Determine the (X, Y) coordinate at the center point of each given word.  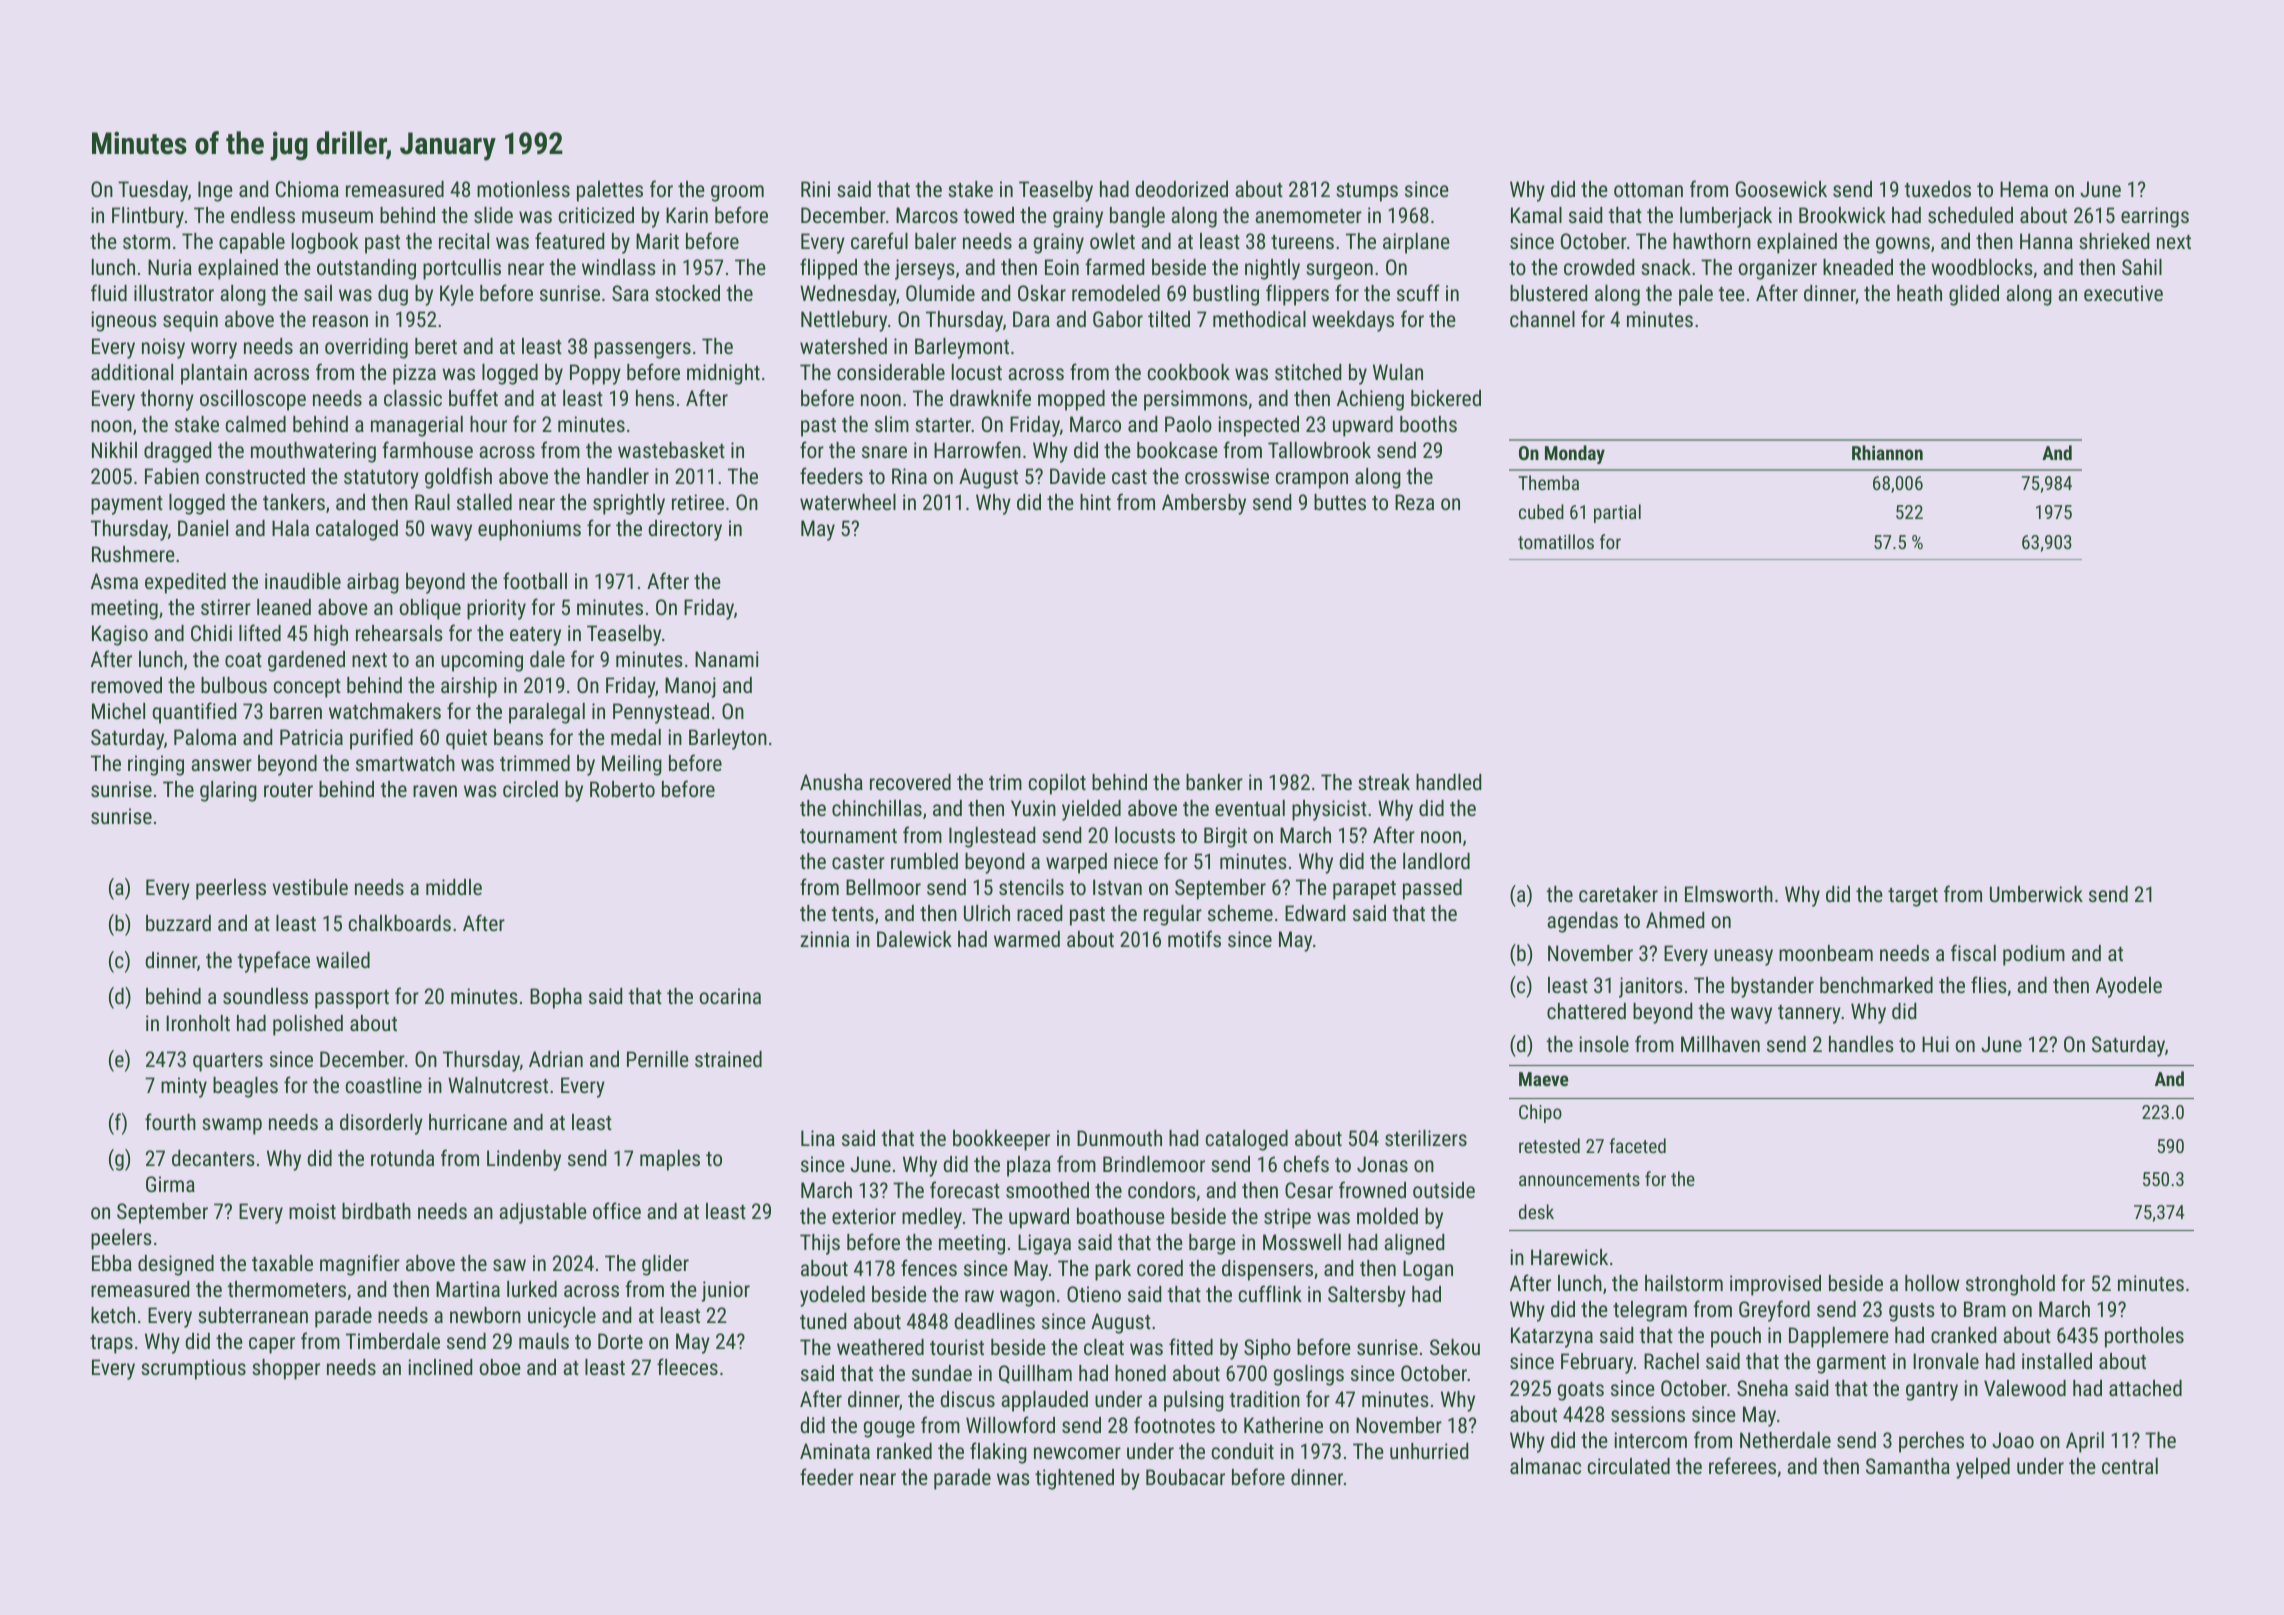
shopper (286, 1369)
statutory (381, 479)
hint (1095, 502)
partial (1617, 513)
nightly (1272, 269)
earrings (2155, 217)
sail (318, 293)
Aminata (835, 1451)
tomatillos (1556, 541)
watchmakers (385, 711)
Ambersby (1204, 504)
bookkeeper (1001, 1140)
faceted (1637, 1145)
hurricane (468, 1122)
